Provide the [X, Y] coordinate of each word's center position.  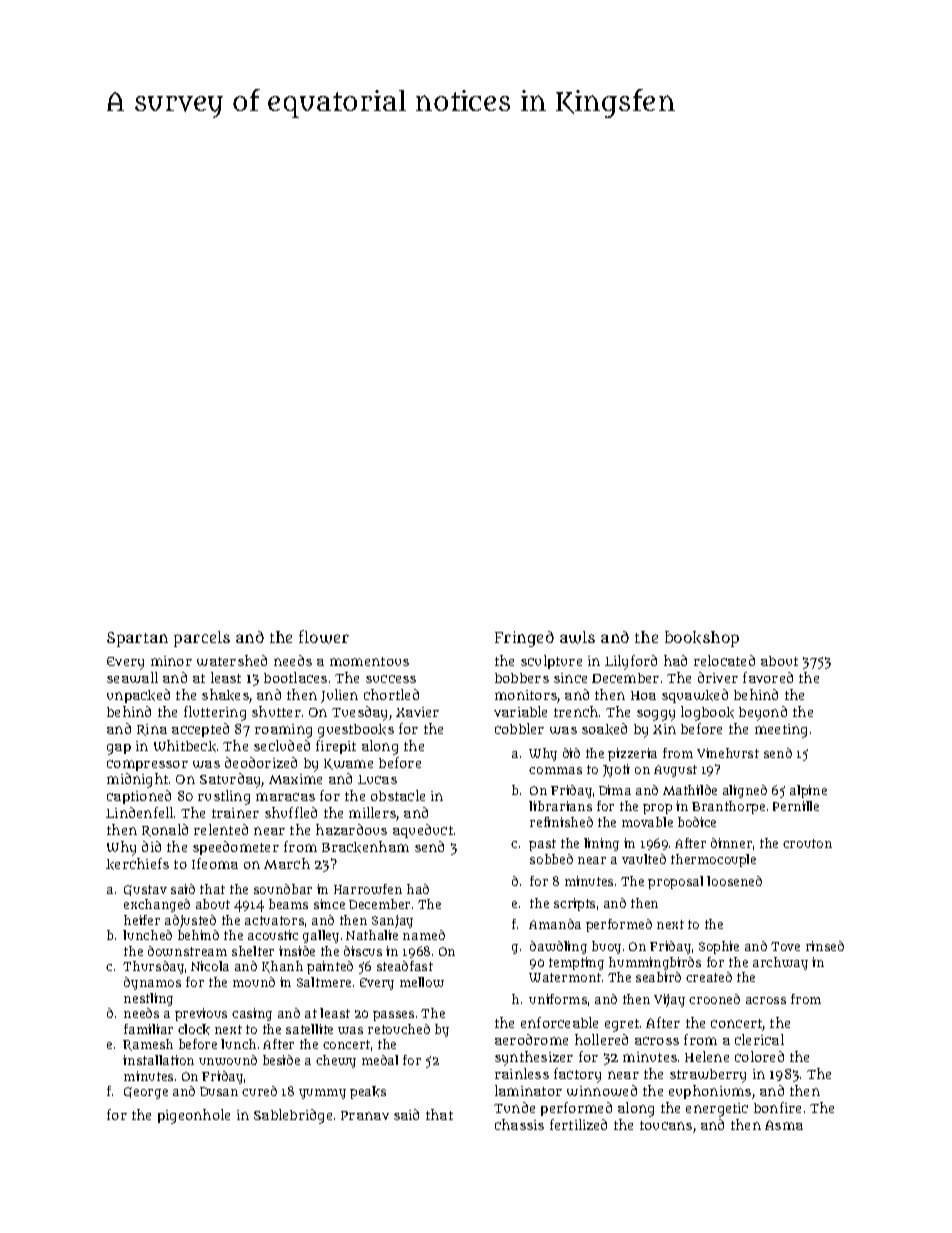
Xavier [417, 712]
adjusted [190, 921]
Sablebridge [293, 1116]
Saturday [231, 780]
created [709, 977]
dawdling [558, 947]
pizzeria [632, 754]
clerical [759, 1039]
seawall [132, 677]
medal [380, 1060]
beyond [763, 713]
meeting [781, 731]
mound [254, 982]
